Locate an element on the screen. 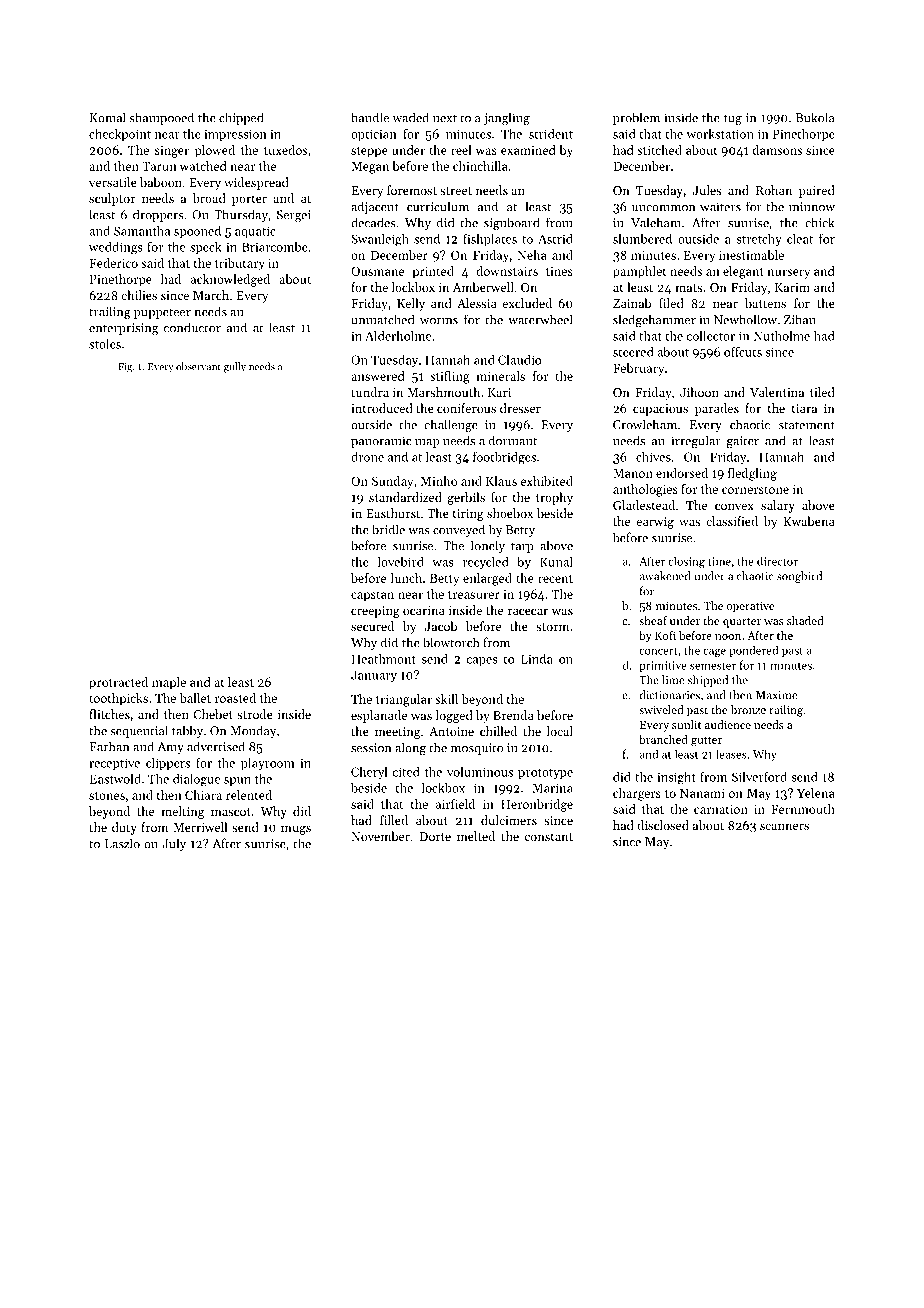  next is located at coordinates (445, 118).
